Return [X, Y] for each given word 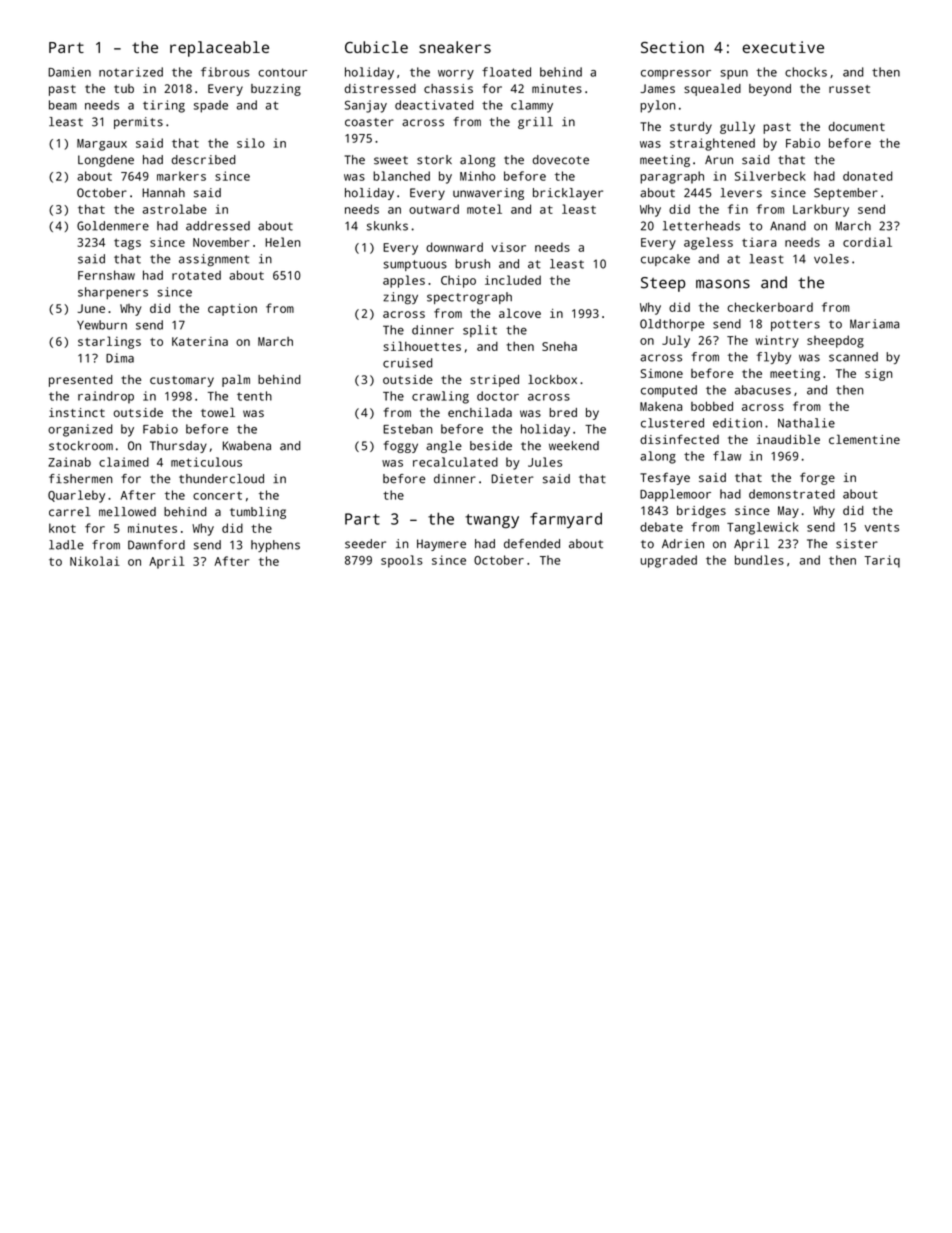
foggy [400, 447]
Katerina [200, 341]
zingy [400, 298]
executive [783, 47]
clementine [864, 439]
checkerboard [770, 307]
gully [737, 127]
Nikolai [95, 561]
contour [282, 72]
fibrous [225, 72]
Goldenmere [113, 226]
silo [251, 143]
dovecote [561, 160]
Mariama [874, 324]
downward [454, 247]
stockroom [81, 446]
